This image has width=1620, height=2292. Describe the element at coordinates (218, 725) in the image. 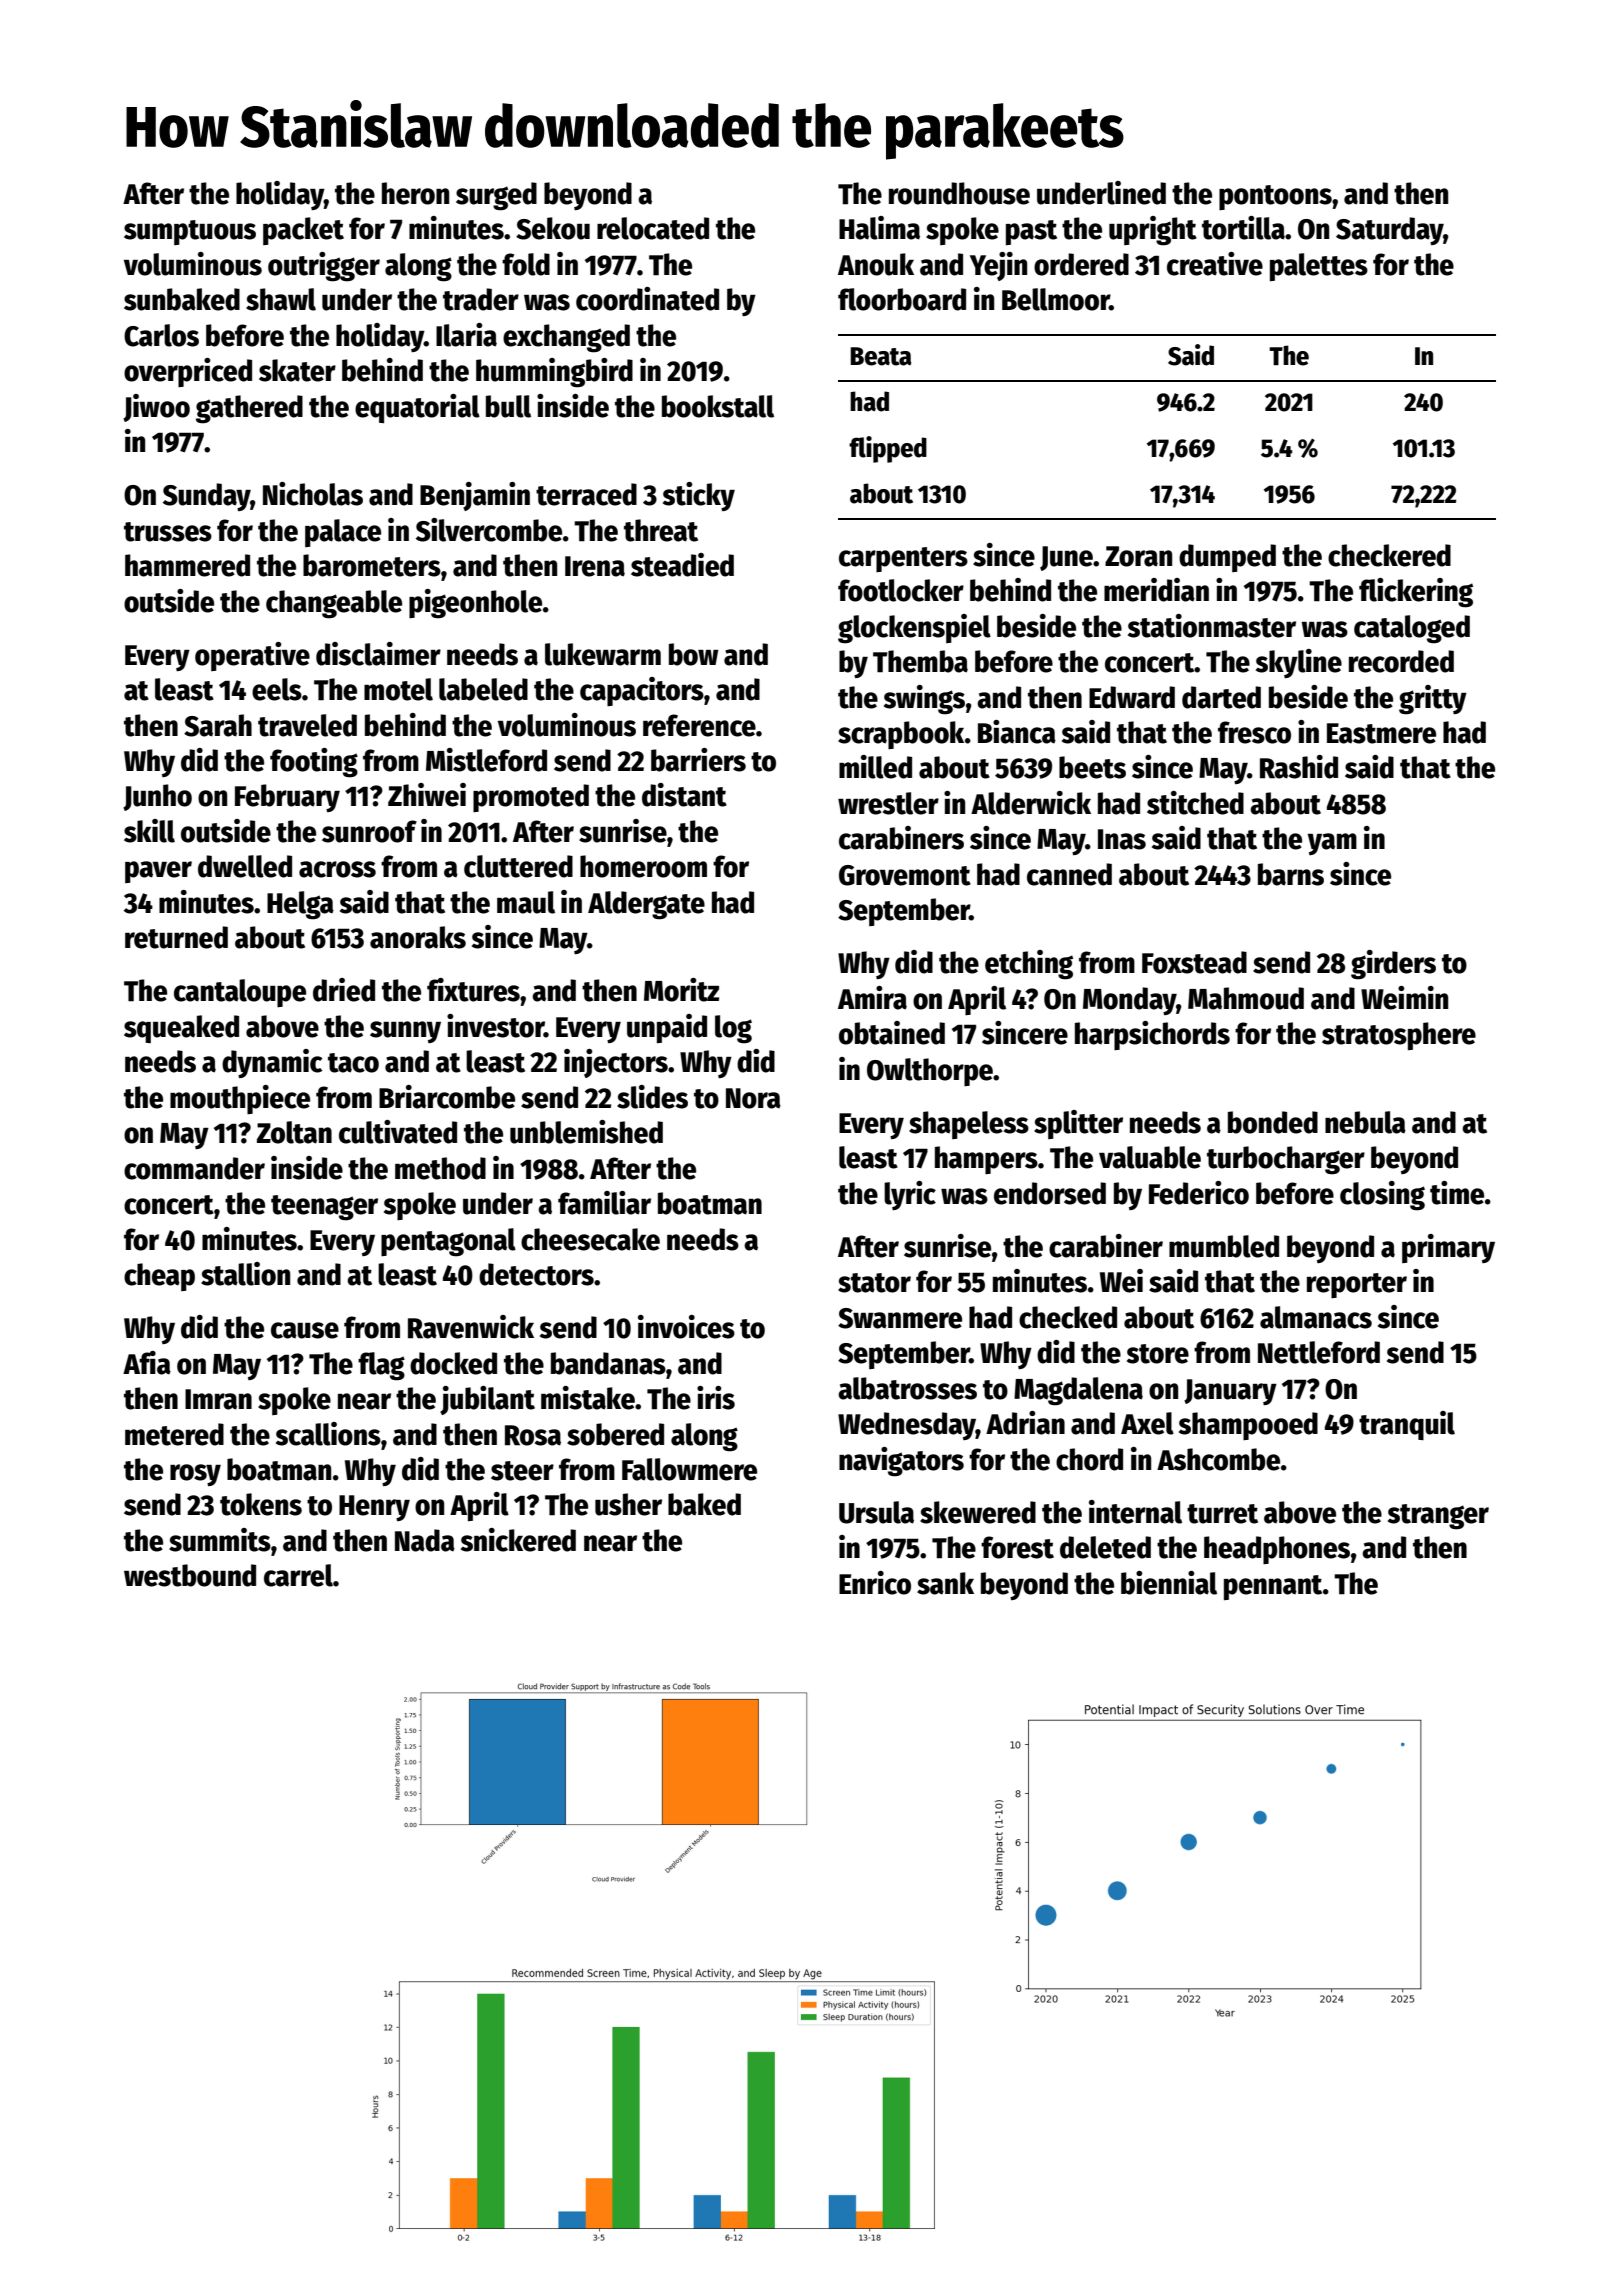

I see `Sarah` at that location.
